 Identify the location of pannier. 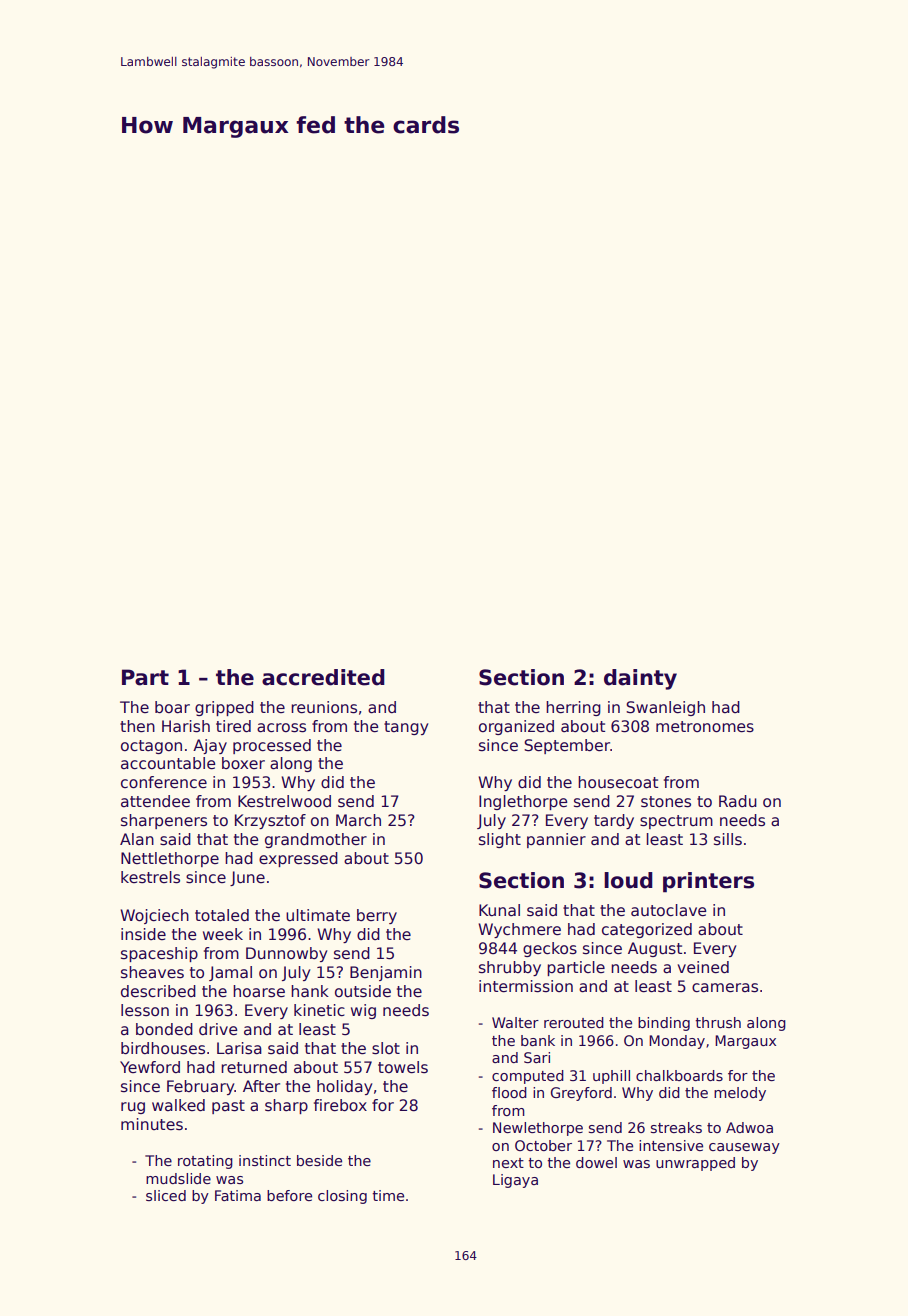
(556, 840).
